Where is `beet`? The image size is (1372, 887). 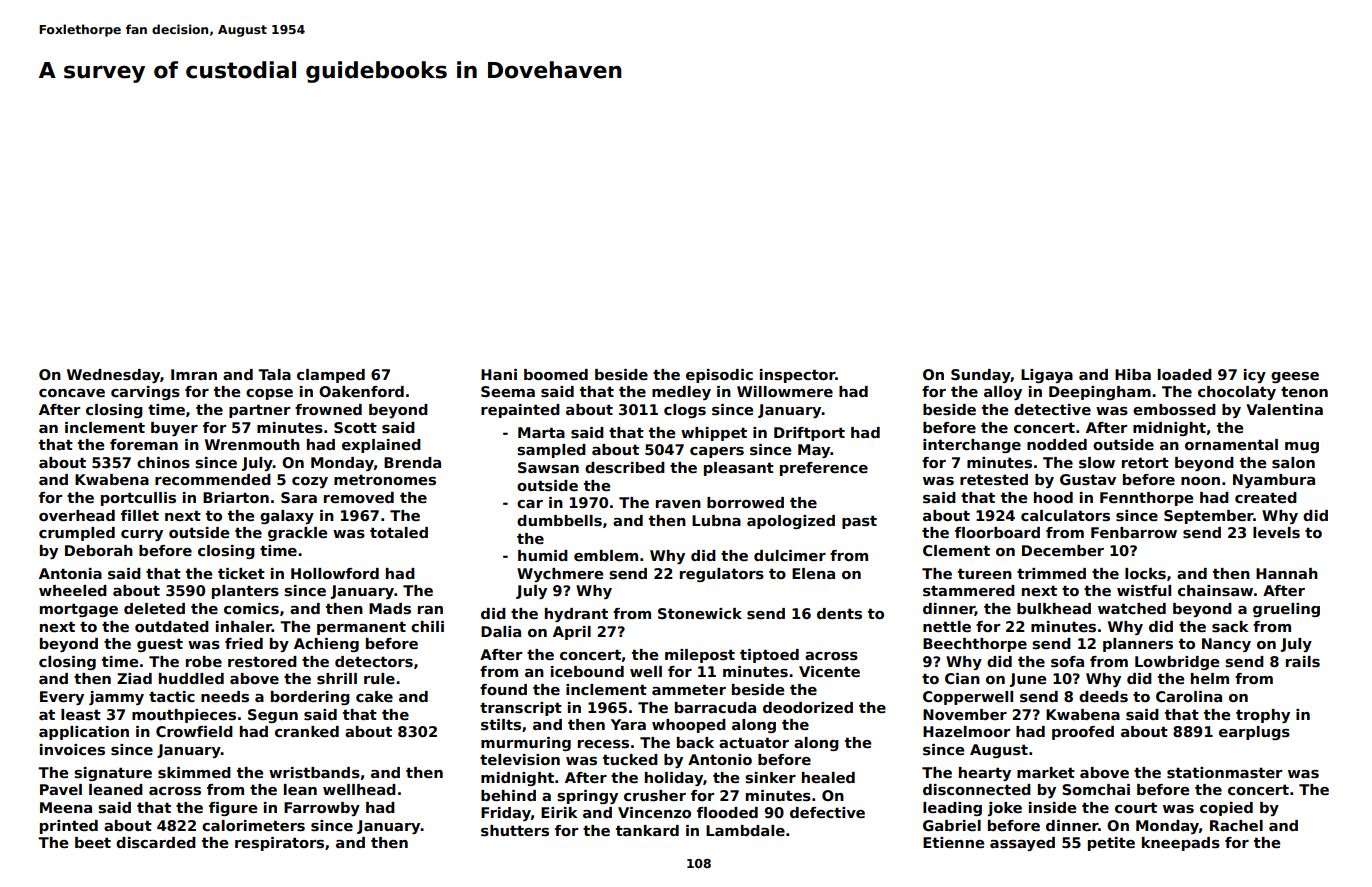 beet is located at coordinates (93, 842).
